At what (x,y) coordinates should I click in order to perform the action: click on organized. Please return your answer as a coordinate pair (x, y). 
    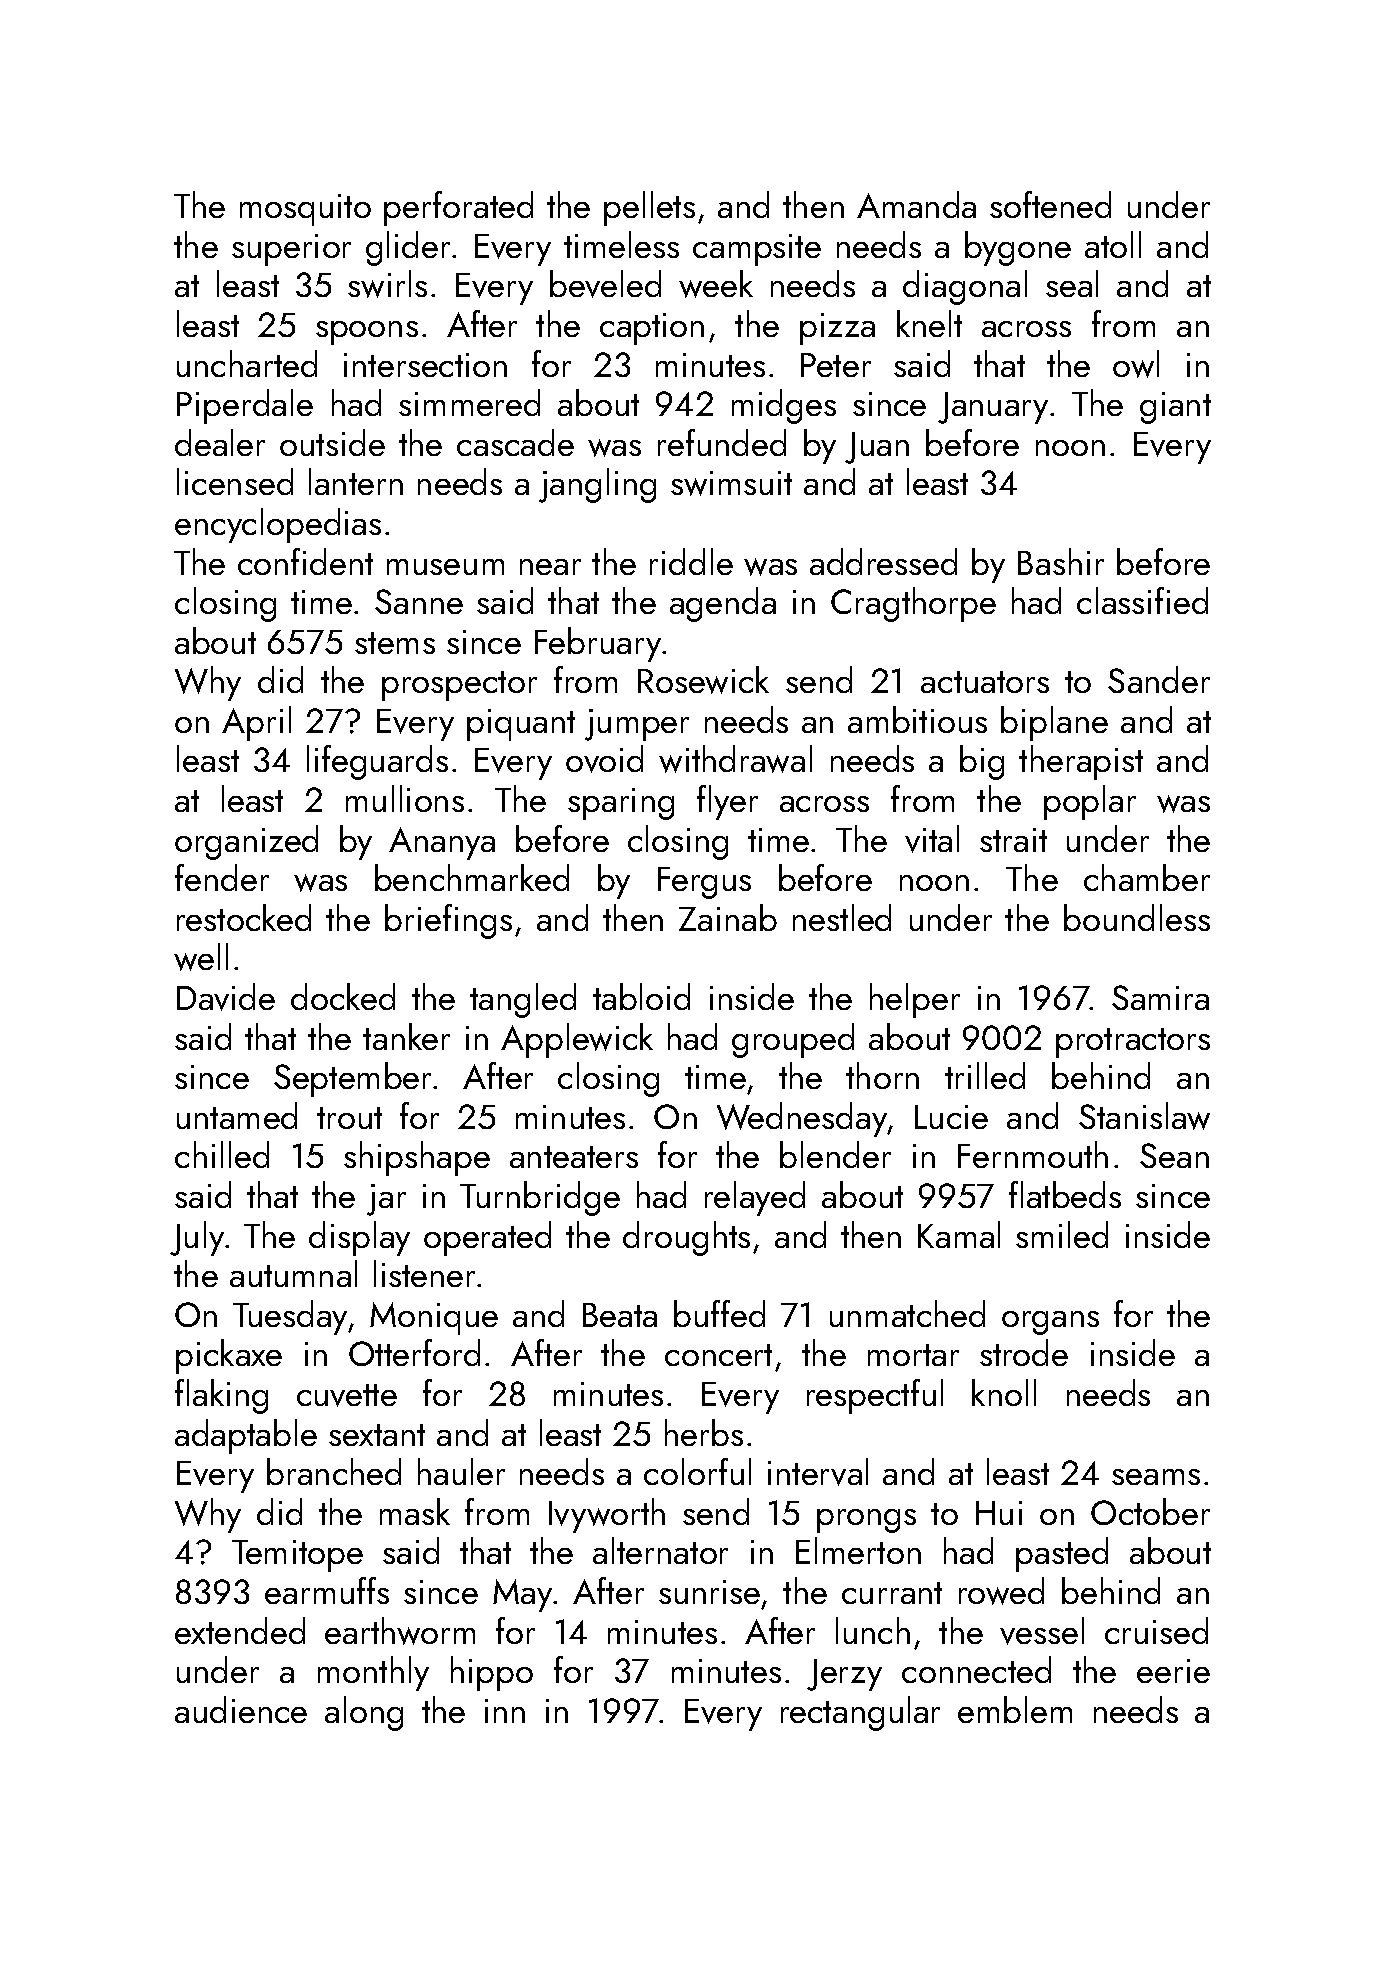
    Looking at the image, I should click on (246, 842).
